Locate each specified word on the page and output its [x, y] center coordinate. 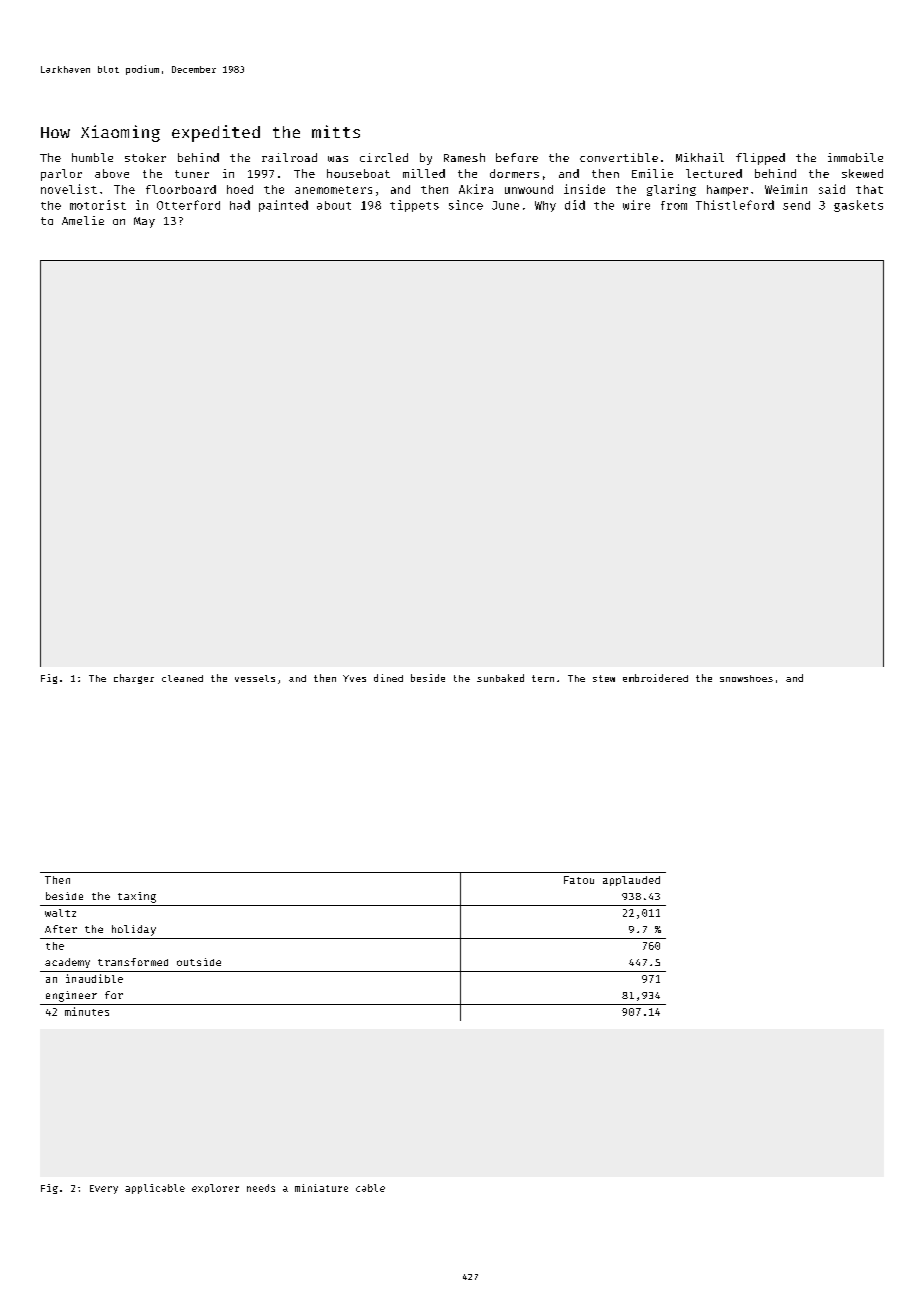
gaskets [858, 206]
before [517, 157]
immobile [855, 157]
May [144, 222]
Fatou [579, 880]
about [334, 205]
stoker [145, 157]
